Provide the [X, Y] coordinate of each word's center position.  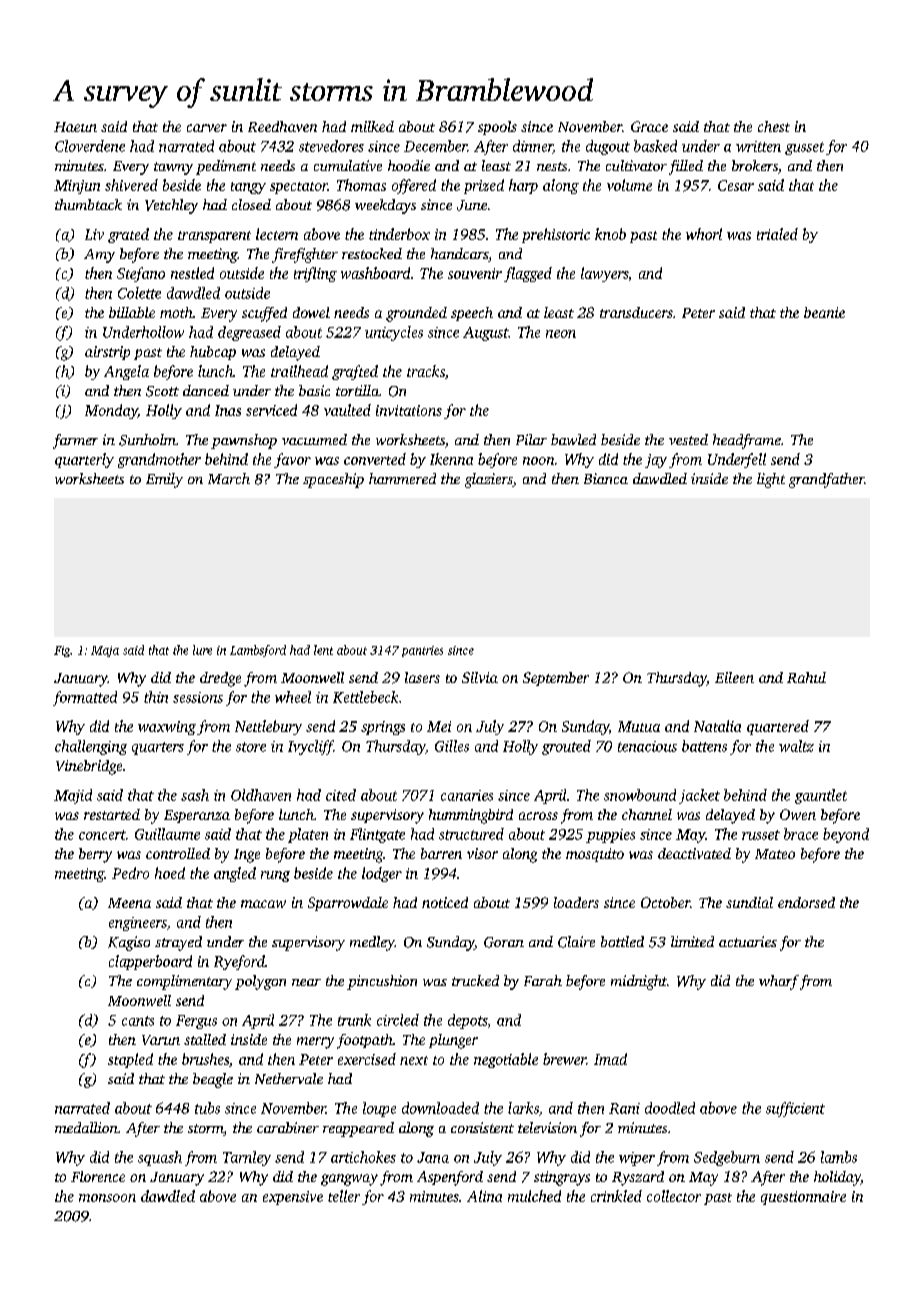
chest [774, 126]
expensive [293, 1198]
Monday [111, 411]
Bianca [606, 478]
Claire [576, 942]
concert [102, 835]
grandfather [826, 480]
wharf [779, 982]
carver [207, 128]
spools [497, 128]
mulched [534, 1196]
